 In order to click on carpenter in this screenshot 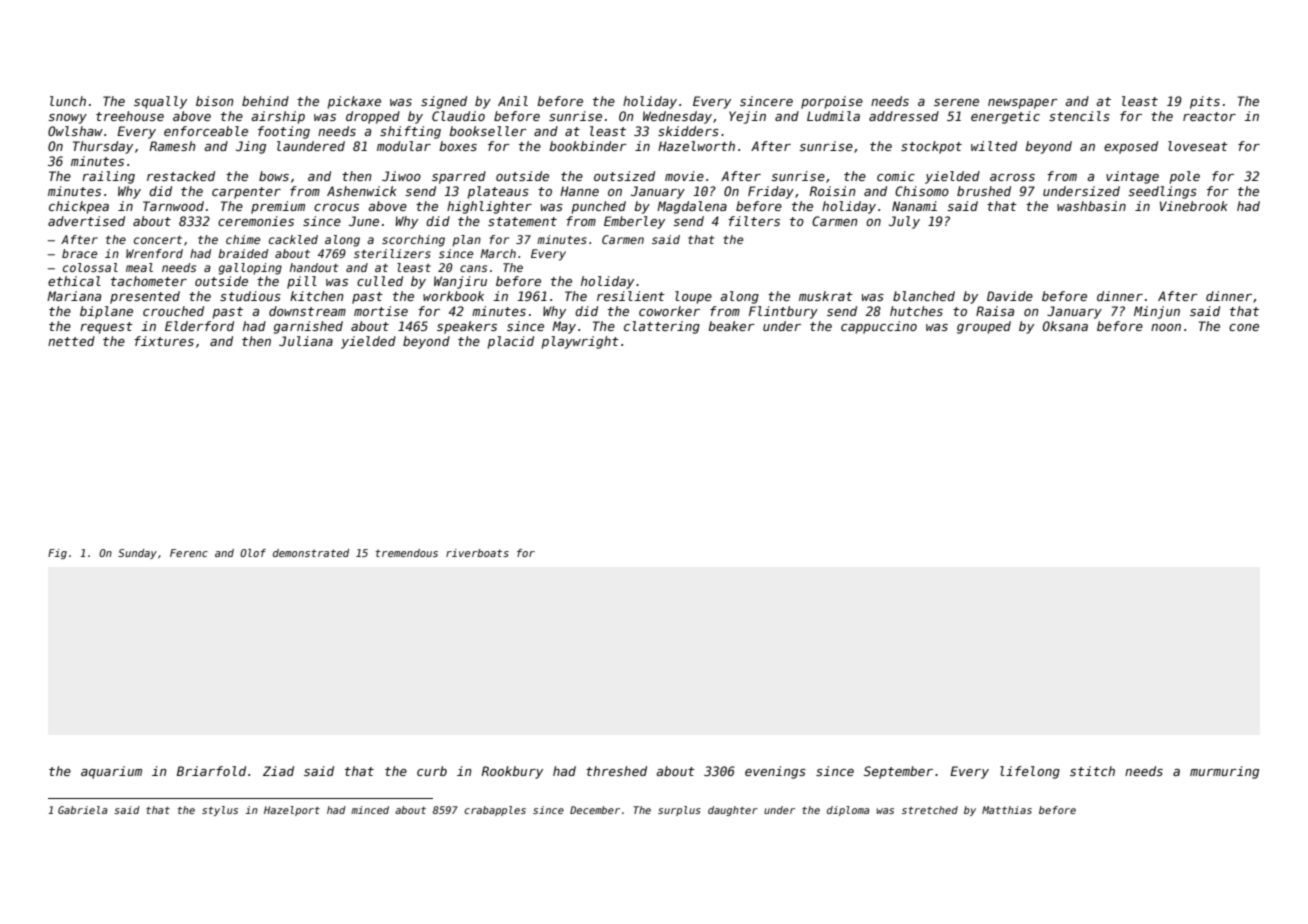, I will do `click(246, 193)`.
